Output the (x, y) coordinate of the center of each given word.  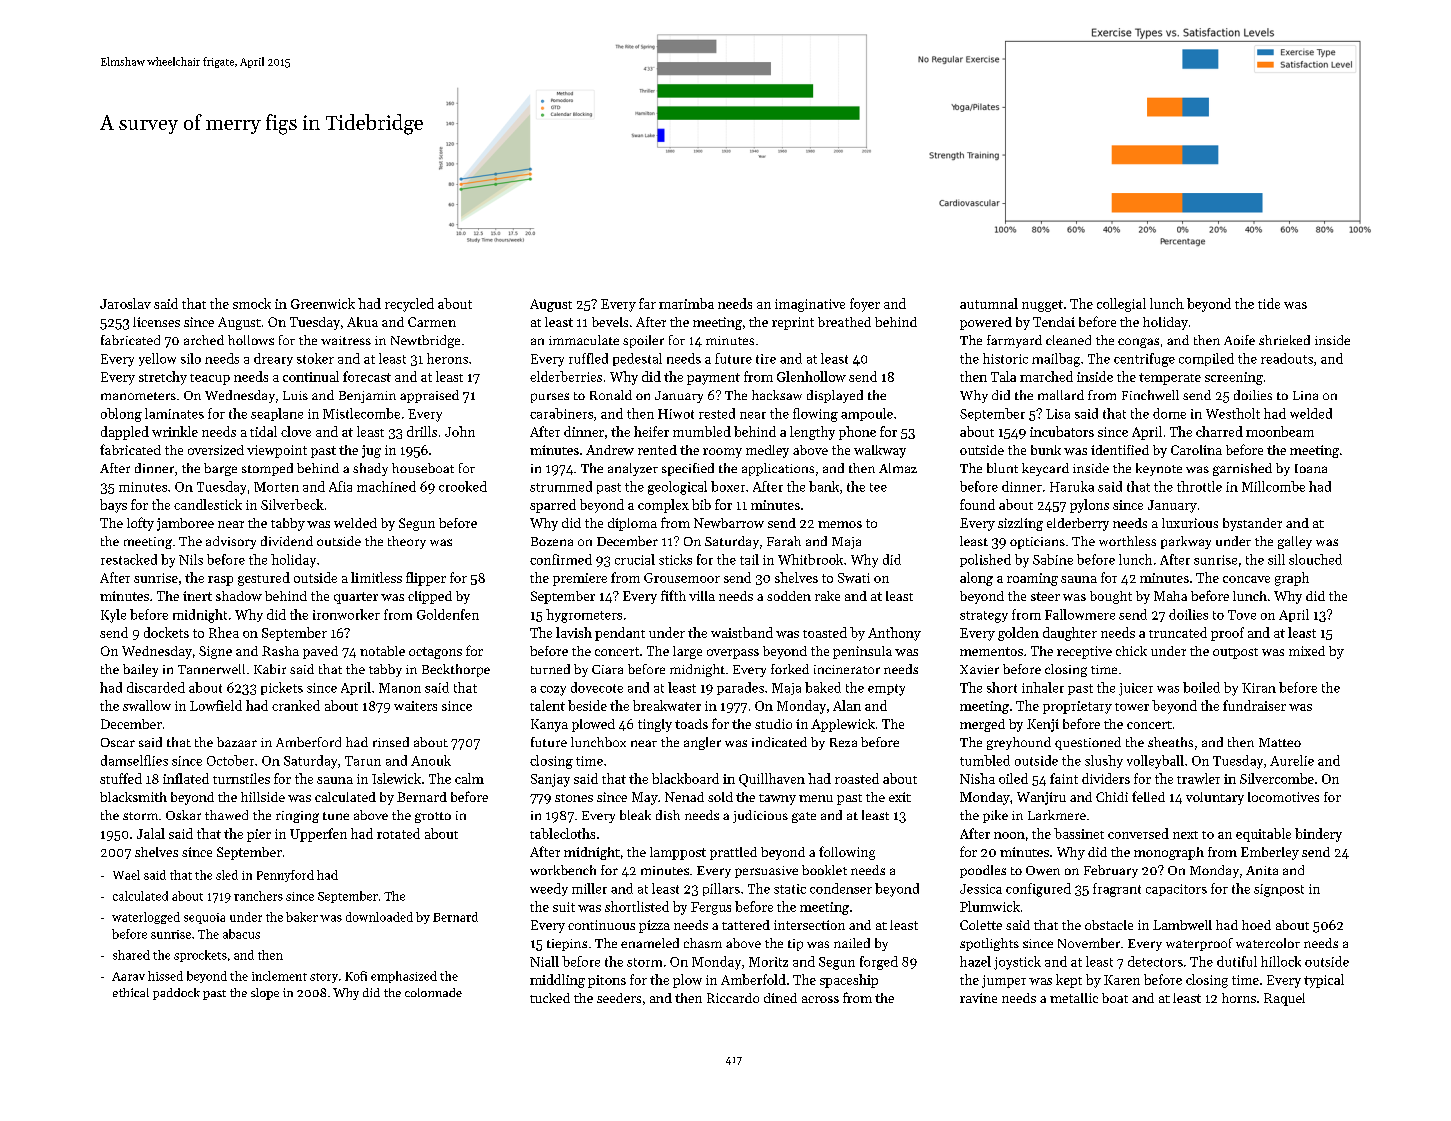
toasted (825, 632)
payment (713, 379)
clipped (430, 597)
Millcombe (1273, 486)
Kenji (1043, 725)
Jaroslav (125, 303)
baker (302, 917)
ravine (978, 998)
